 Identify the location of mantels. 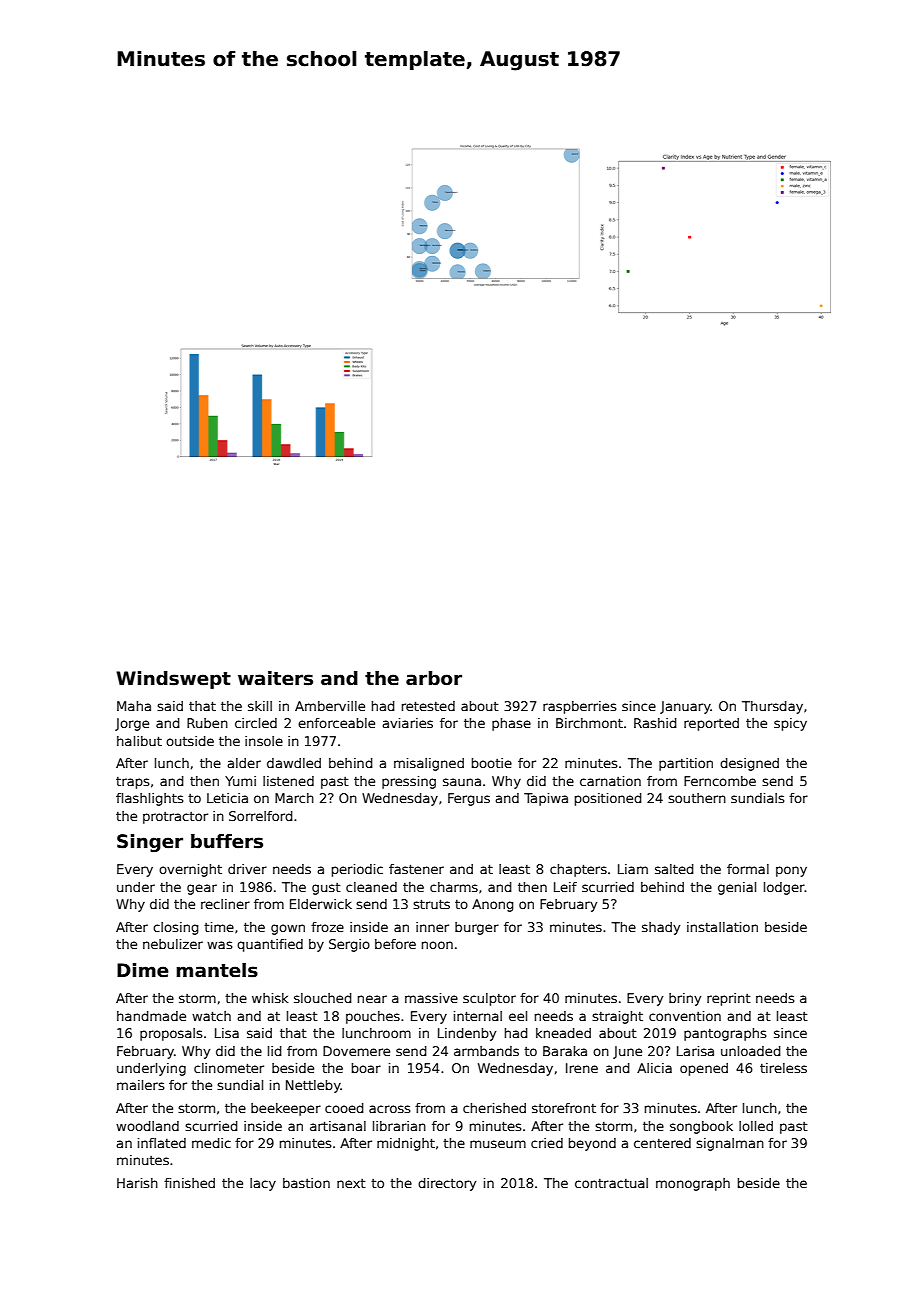
(217, 970).
